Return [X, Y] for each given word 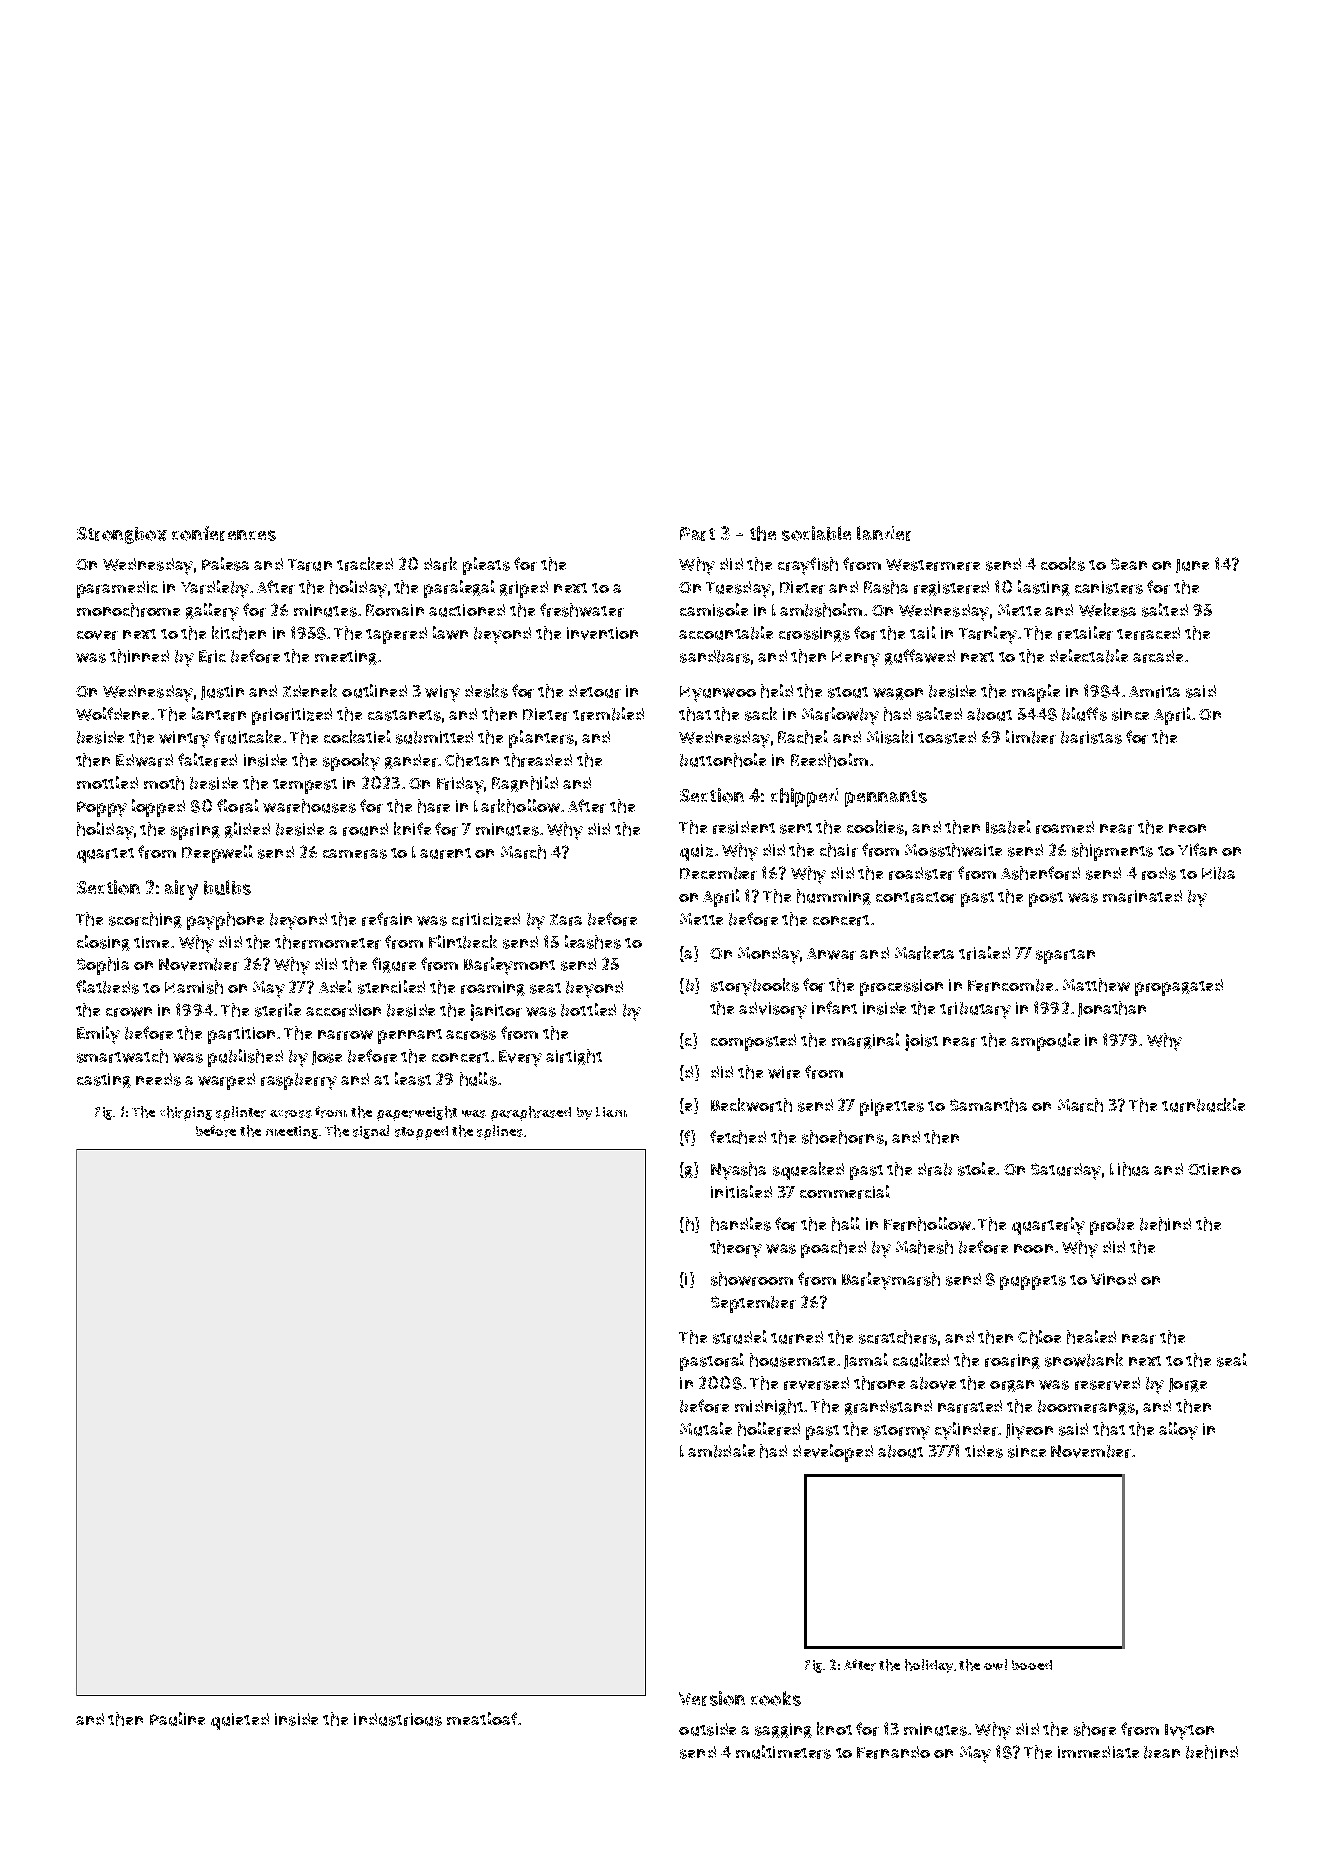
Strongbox [122, 535]
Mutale [706, 1429]
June [1192, 566]
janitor [496, 1012]
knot [834, 1728]
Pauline [177, 1719]
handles [741, 1224]
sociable [816, 533]
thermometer [328, 942]
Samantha [988, 1105]
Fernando [893, 1752]
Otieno [1214, 1169]
